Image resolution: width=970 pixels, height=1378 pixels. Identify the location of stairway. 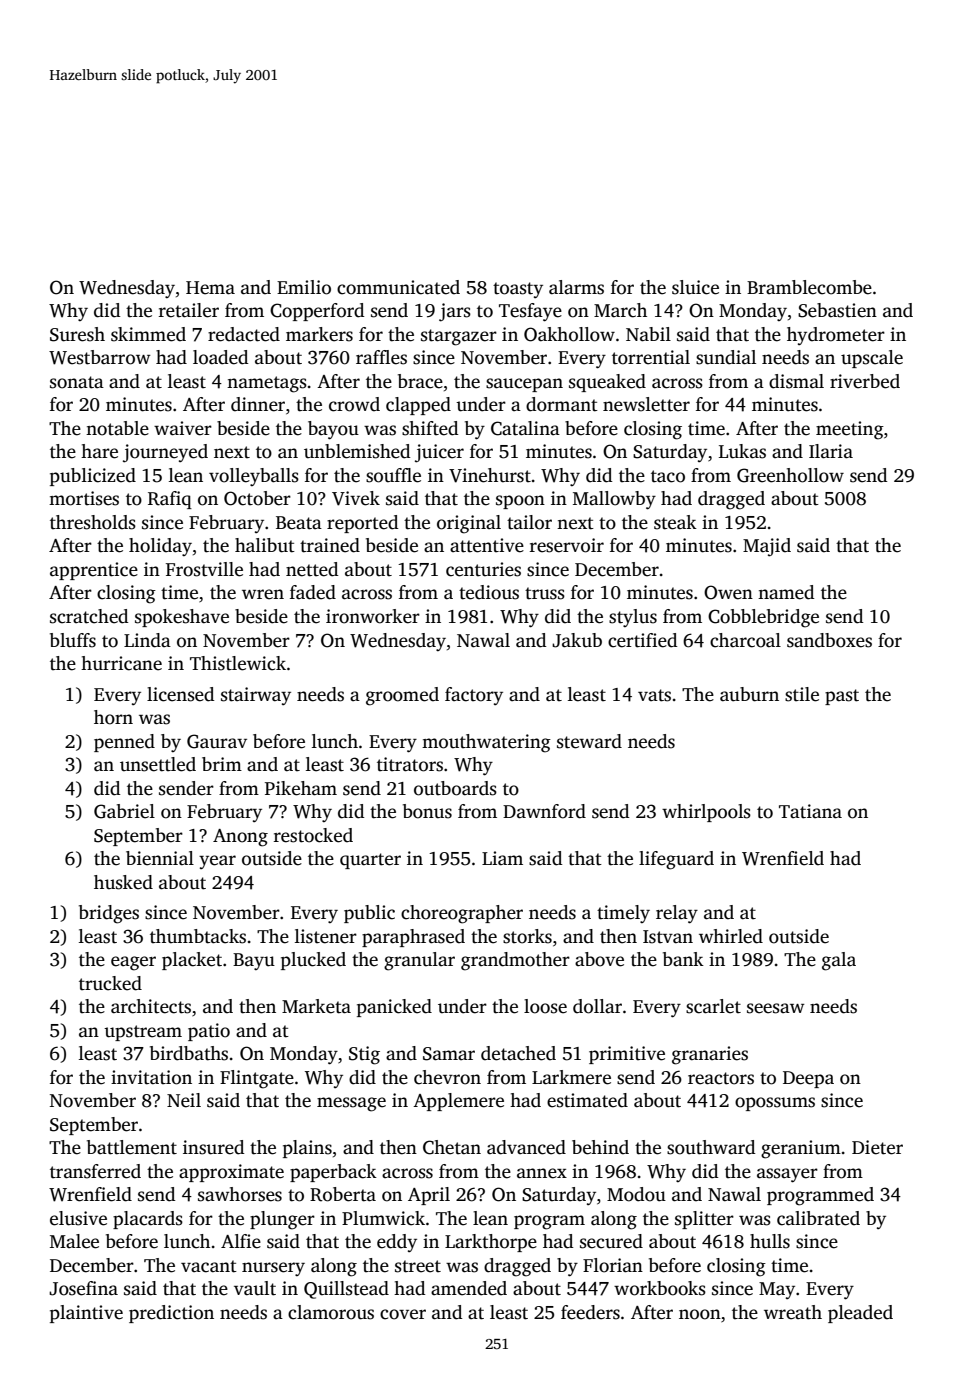
(256, 696).
